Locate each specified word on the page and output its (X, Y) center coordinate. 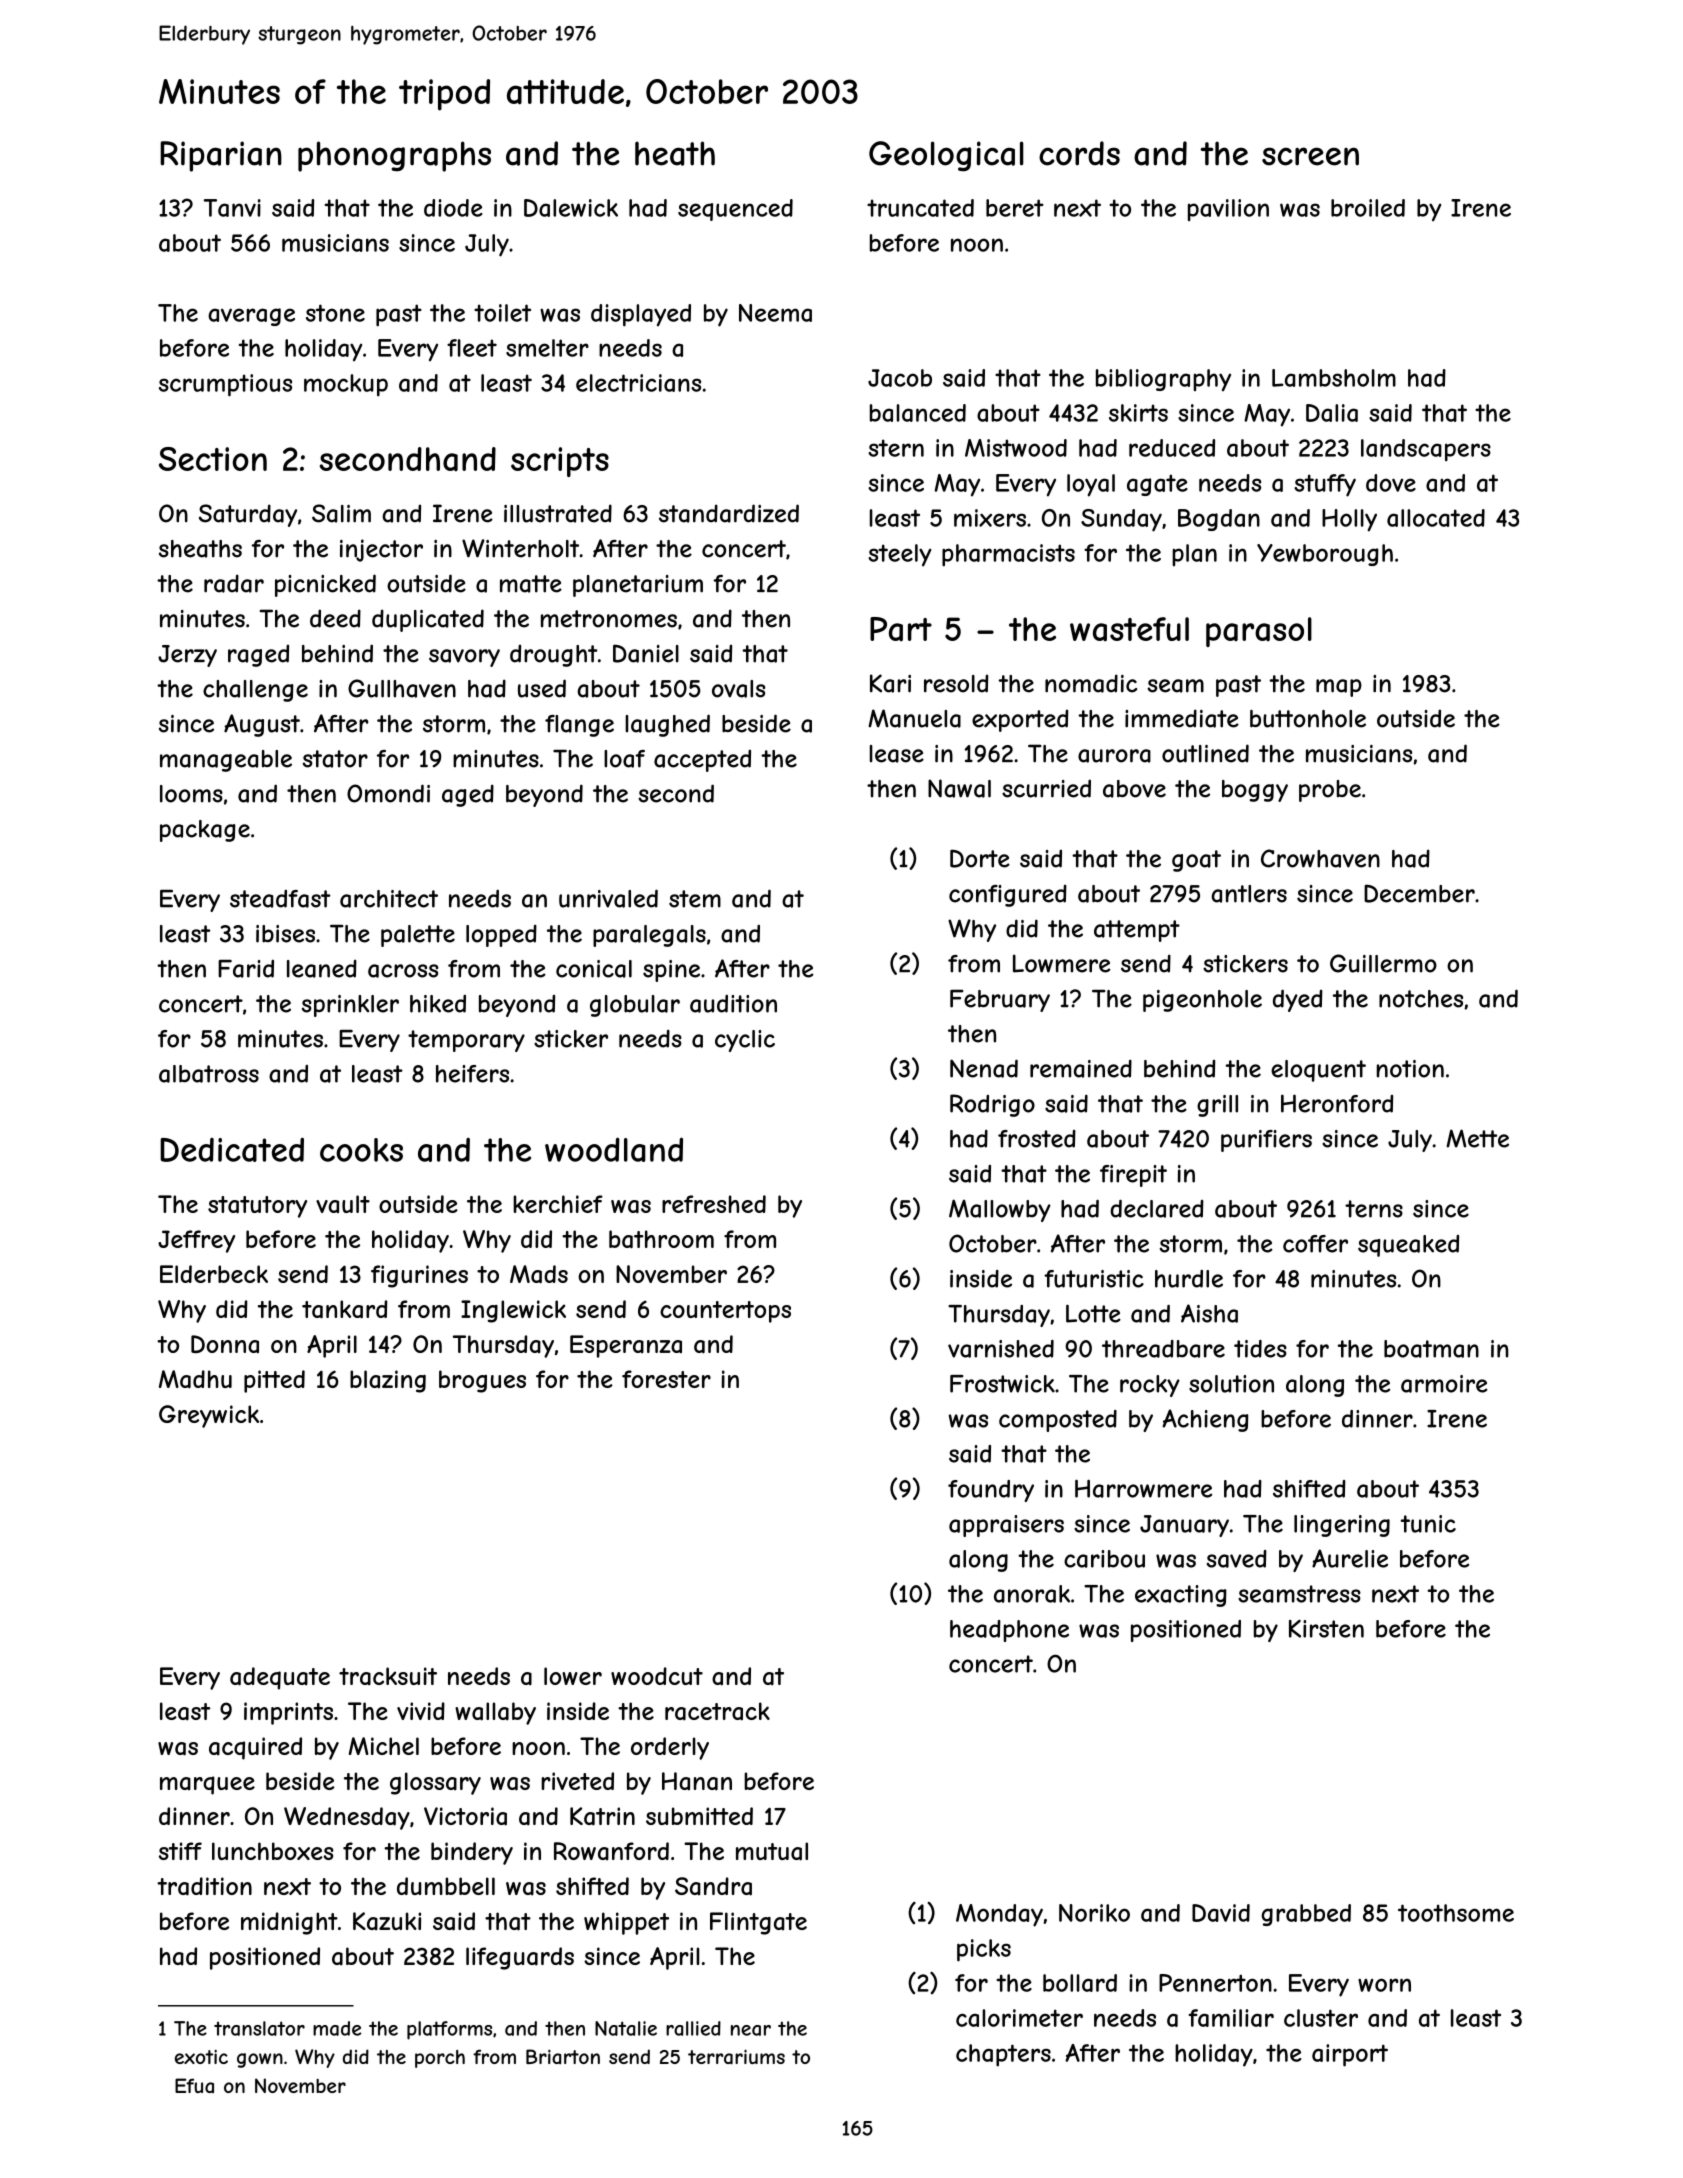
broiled (1368, 208)
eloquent (1318, 1071)
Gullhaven (402, 688)
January (1184, 1526)
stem (695, 899)
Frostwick (1002, 1384)
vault (343, 1204)
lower (573, 1676)
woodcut (657, 1676)
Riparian (221, 156)
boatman (1431, 1349)
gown (260, 2060)
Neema (775, 313)
